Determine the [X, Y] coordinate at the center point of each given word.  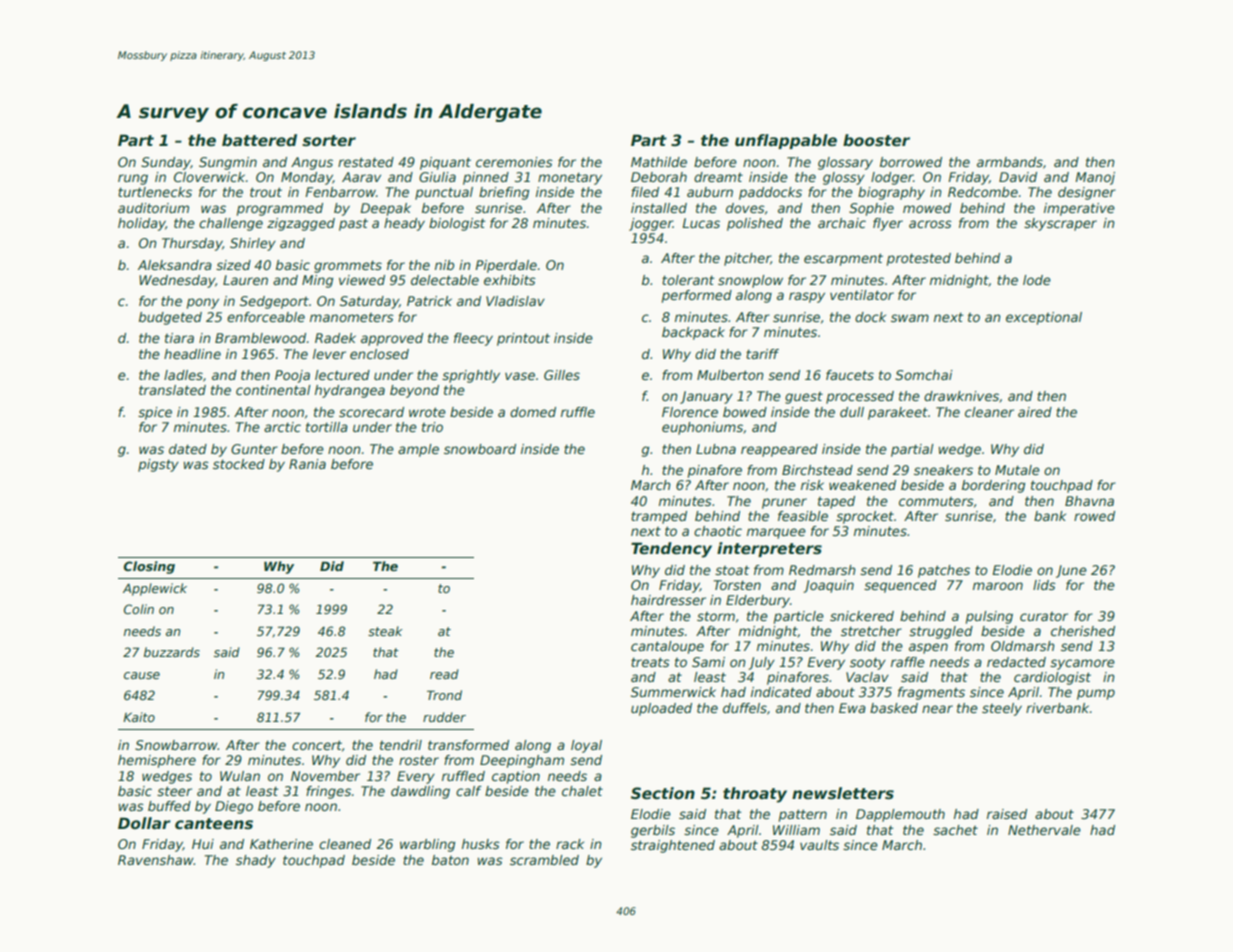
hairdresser [668, 600]
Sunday [166, 163]
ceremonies [514, 162]
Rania [307, 464]
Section [663, 793]
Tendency [671, 550]
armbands [1010, 162]
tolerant [688, 280]
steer [174, 791]
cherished [1083, 631]
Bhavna [1089, 501]
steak [385, 631]
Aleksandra [175, 265]
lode [1037, 280]
